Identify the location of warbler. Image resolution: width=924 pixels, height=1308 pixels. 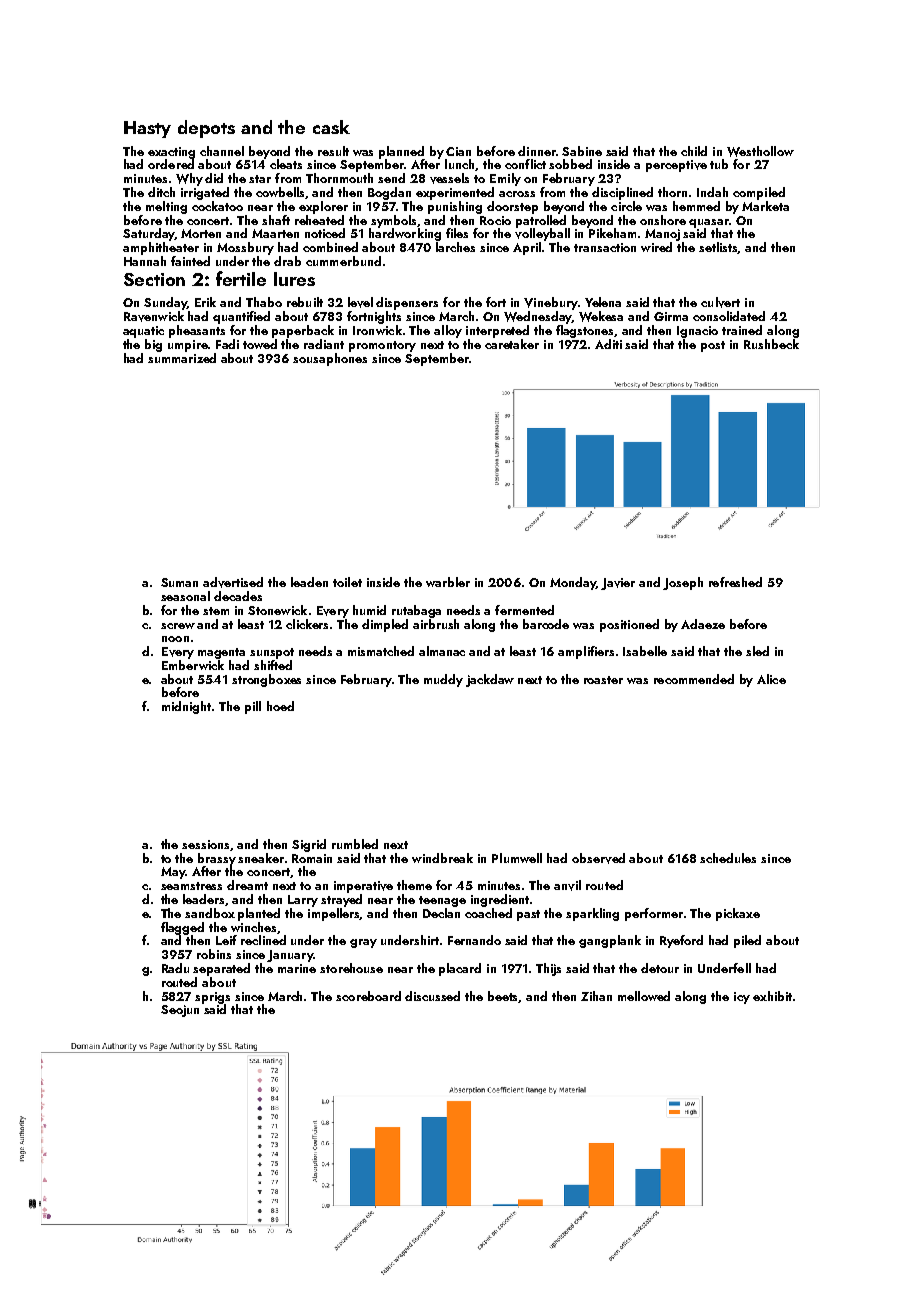
(448, 582).
